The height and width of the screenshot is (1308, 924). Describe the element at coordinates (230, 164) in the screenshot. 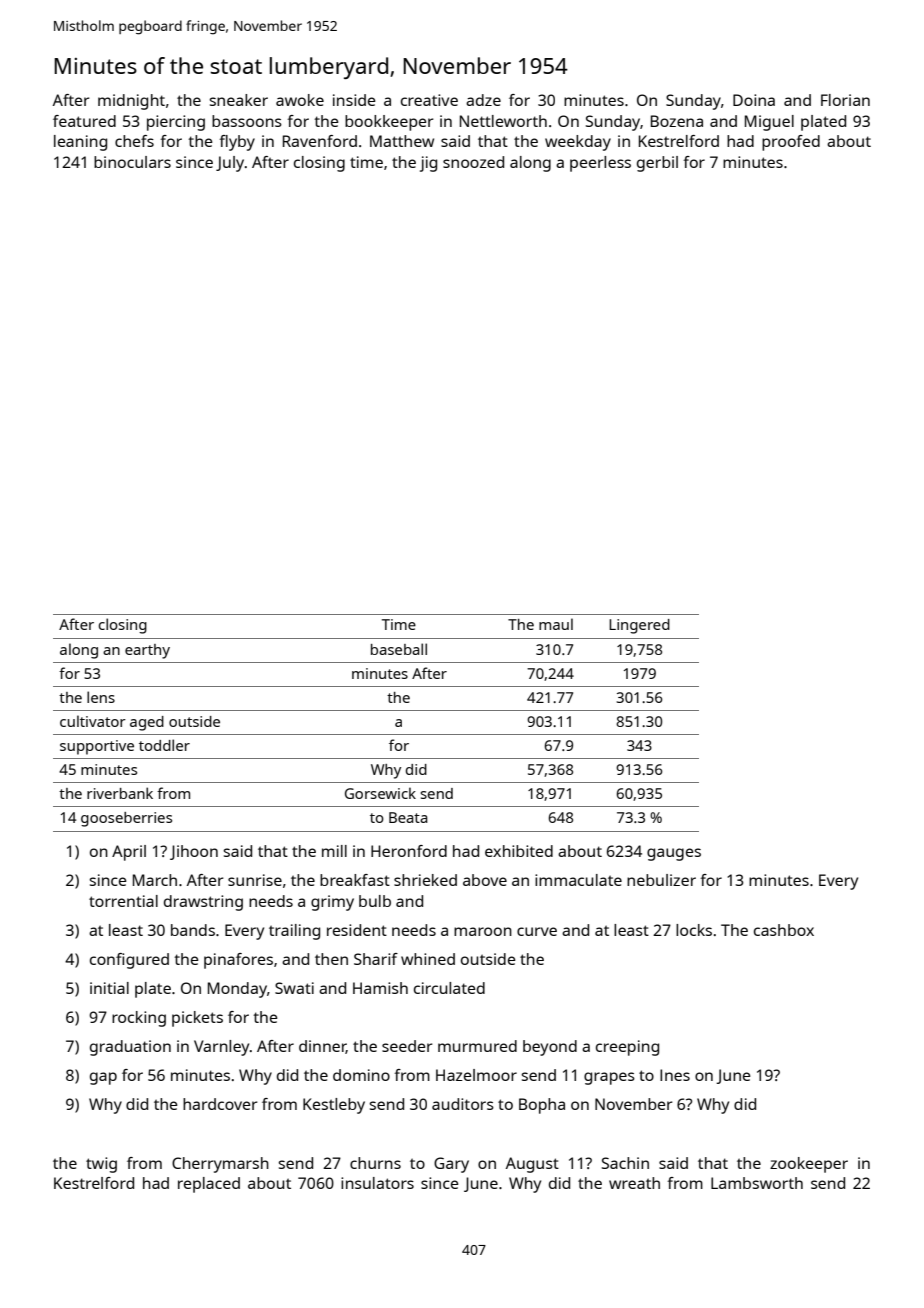

I see `July` at that location.
